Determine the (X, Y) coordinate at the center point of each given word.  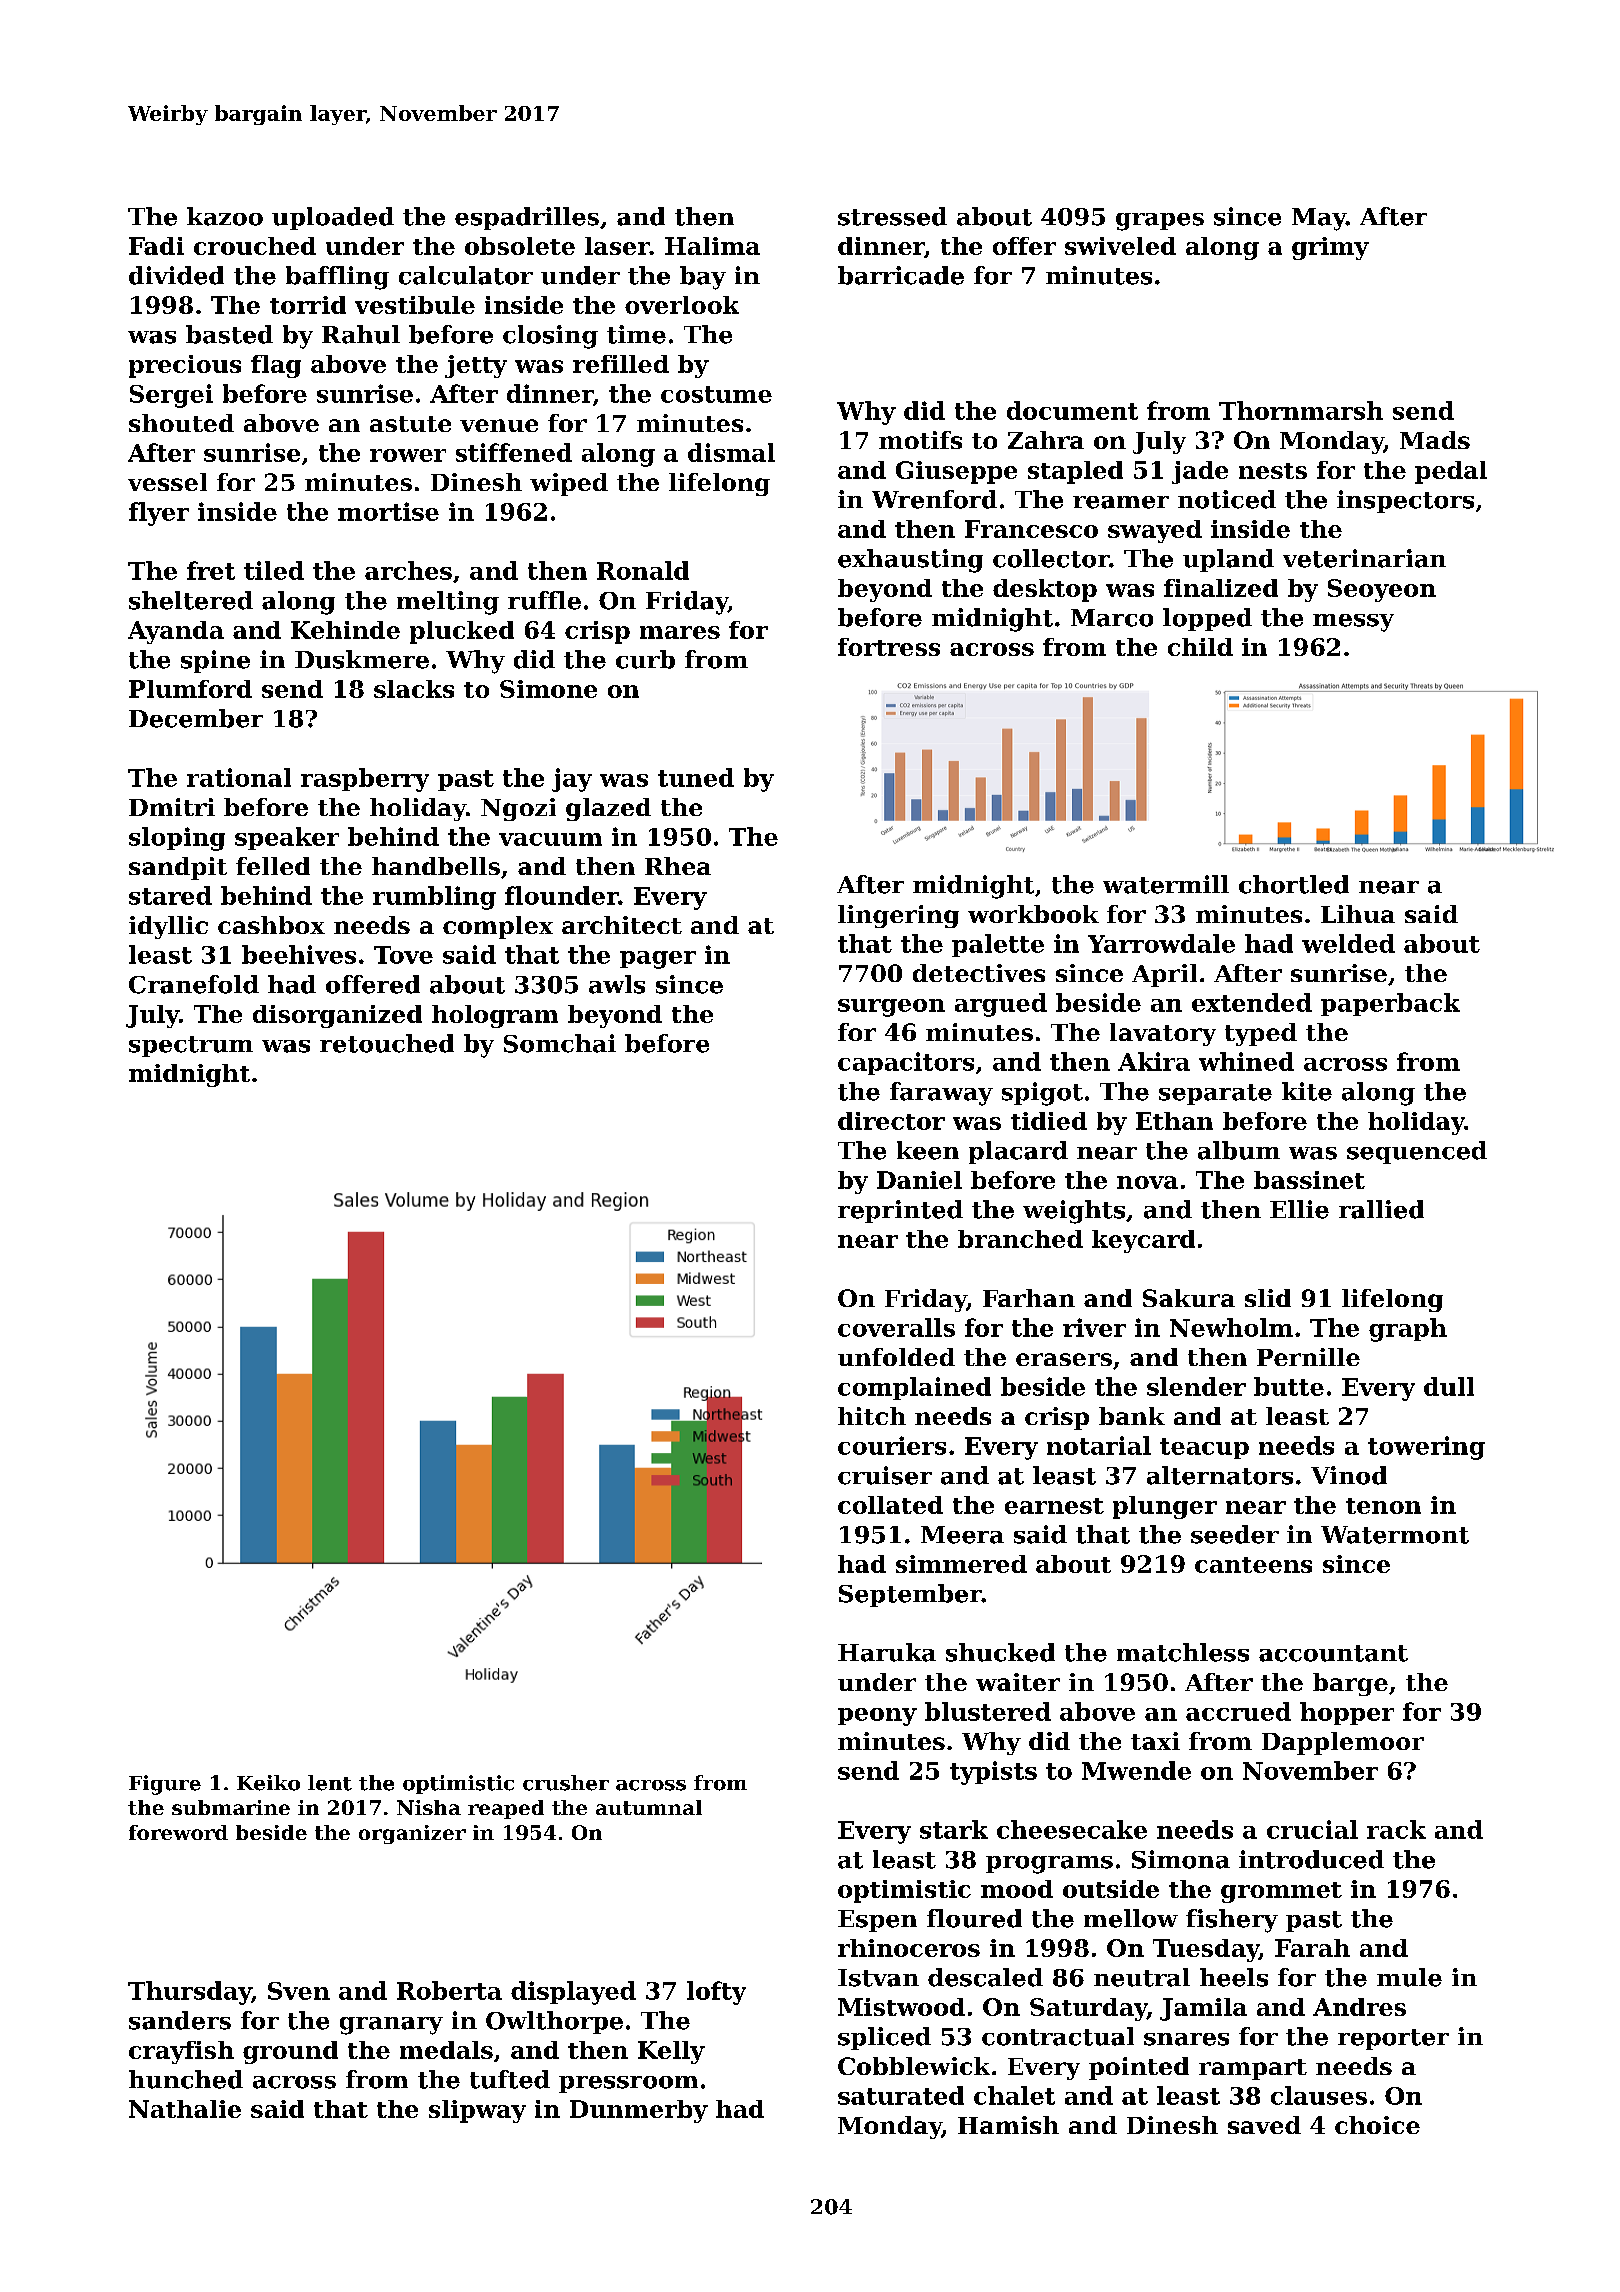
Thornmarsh (1301, 410)
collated (890, 1505)
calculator (466, 275)
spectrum (191, 1046)
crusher (566, 1783)
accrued (1238, 1711)
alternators (1220, 1475)
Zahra (1046, 440)
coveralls (896, 1327)
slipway (477, 2111)
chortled (1294, 884)
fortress (889, 647)
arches (408, 570)
